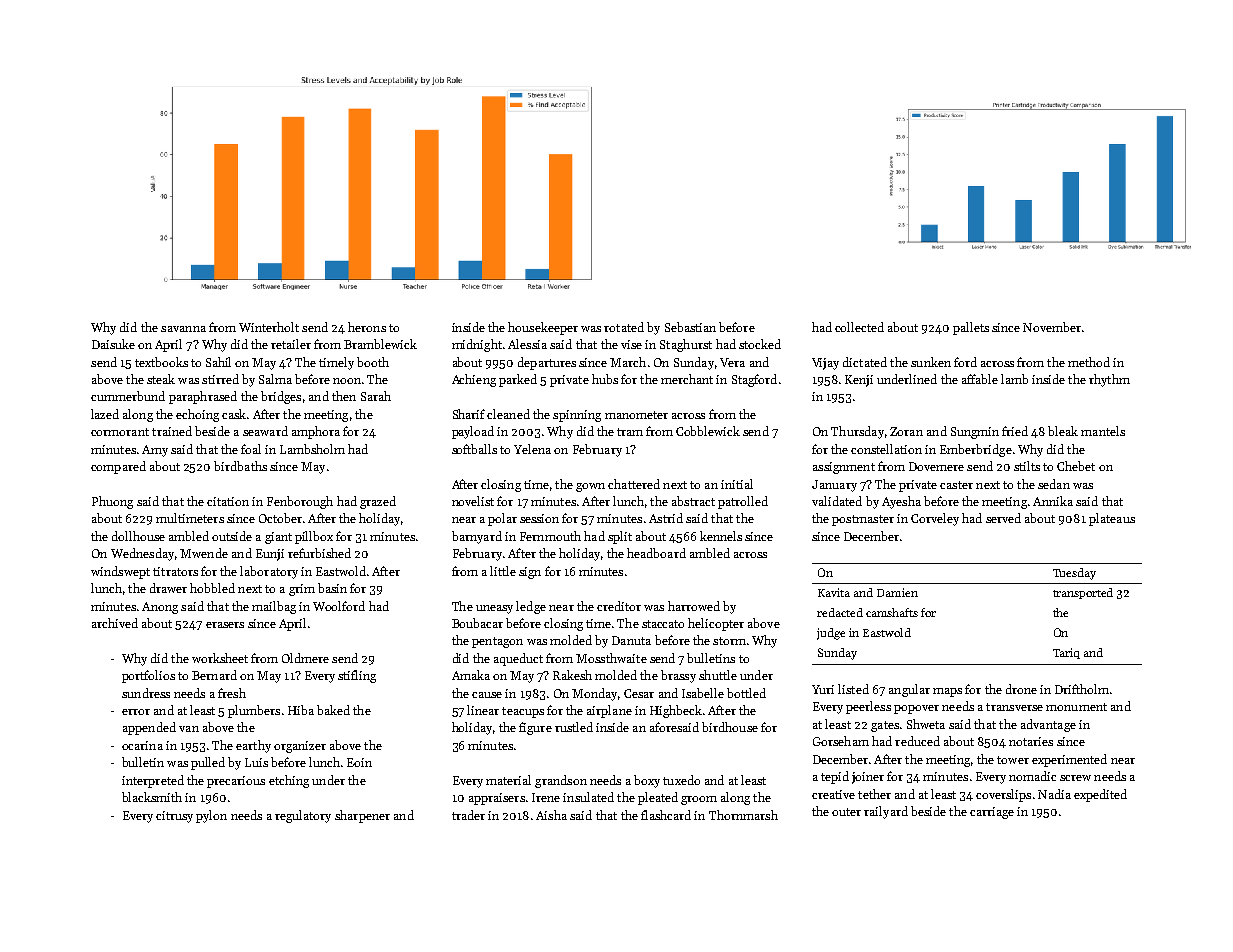  What do you see at coordinates (624, 327) in the screenshot?
I see `rotated` at bounding box center [624, 327].
